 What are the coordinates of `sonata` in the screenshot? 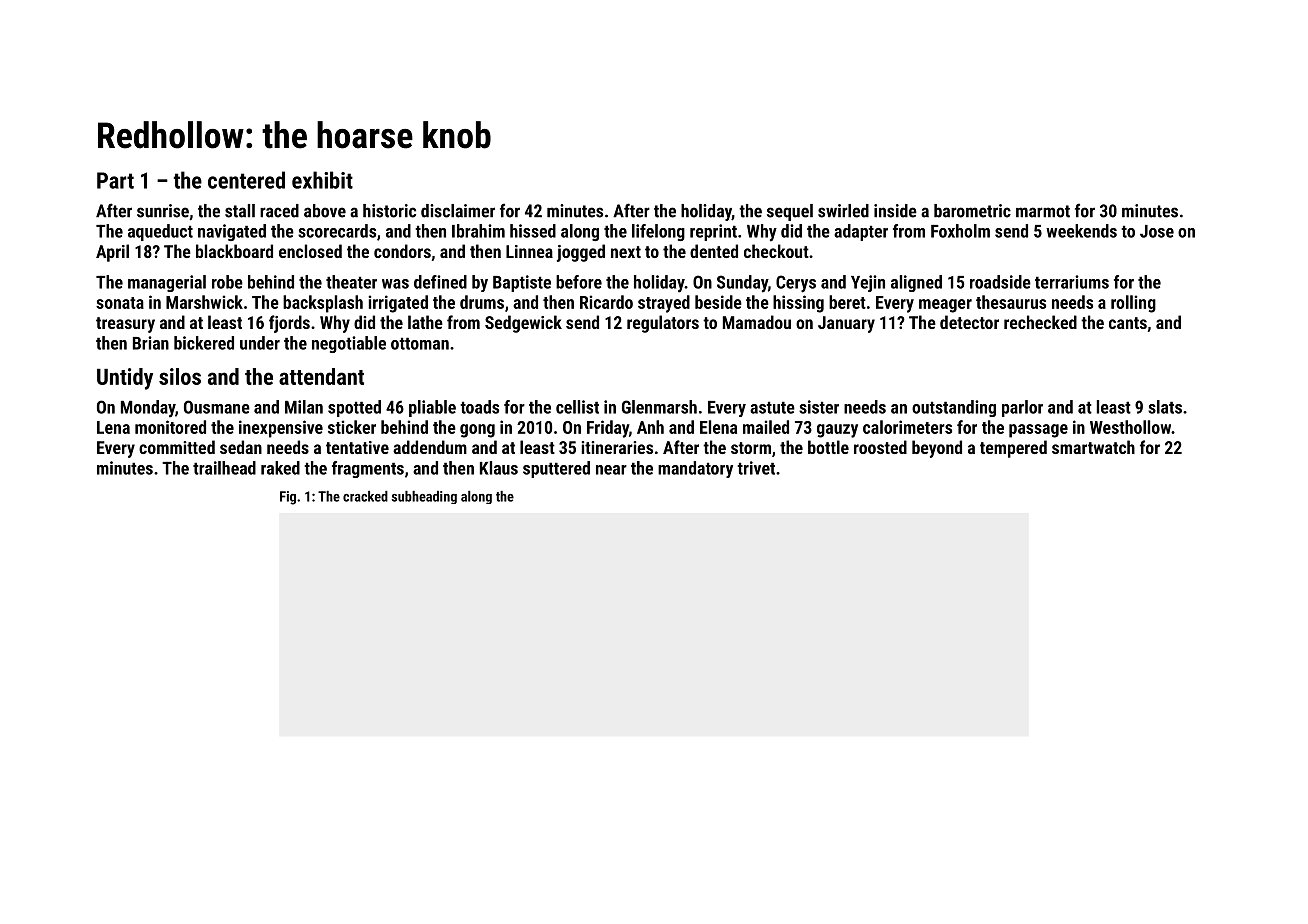 It's located at (120, 303).
